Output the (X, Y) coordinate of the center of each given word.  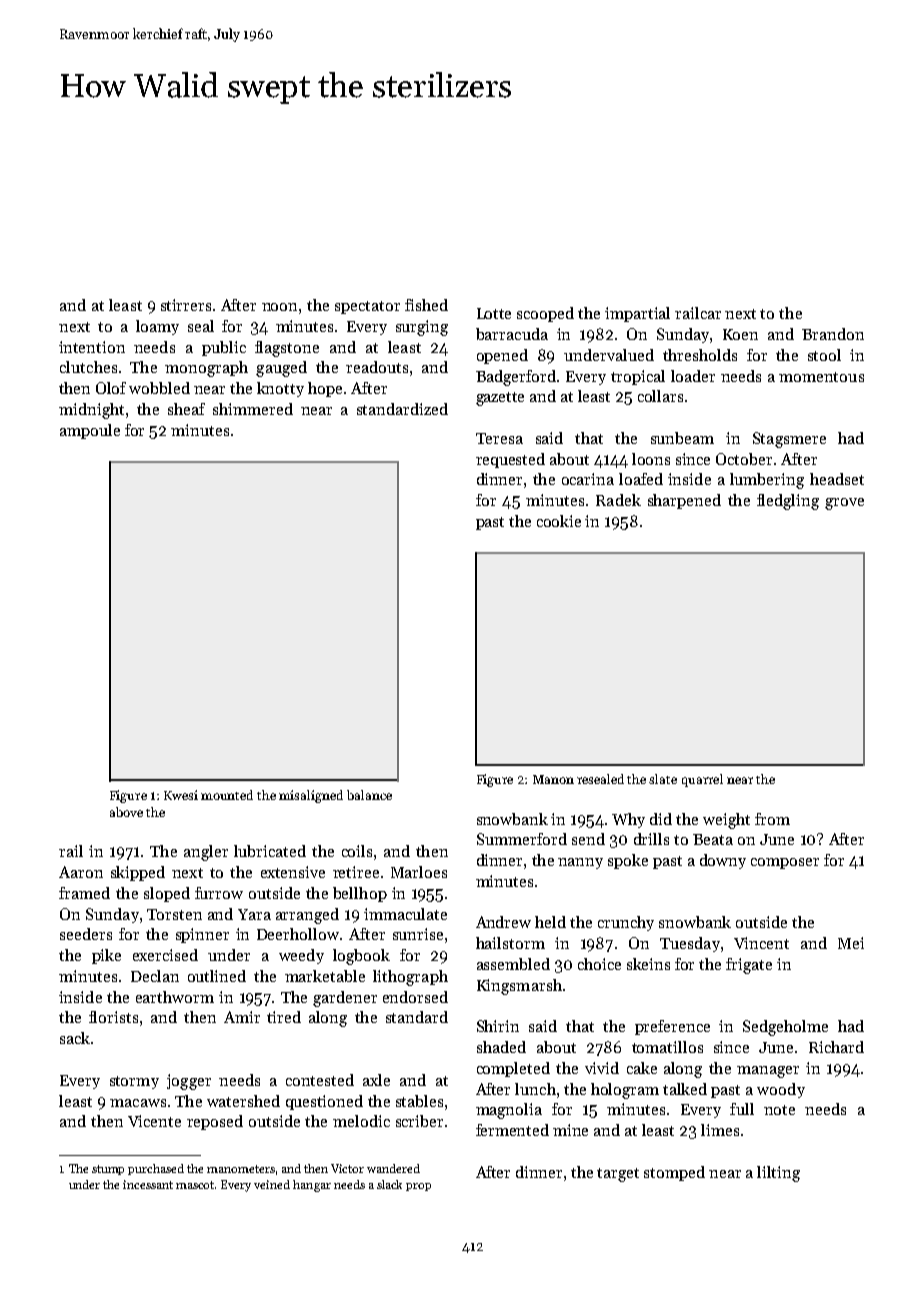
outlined (217, 976)
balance (369, 795)
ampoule (90, 431)
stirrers (186, 305)
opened (502, 356)
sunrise (418, 934)
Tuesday (690, 944)
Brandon (833, 334)
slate (663, 779)
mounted (227, 795)
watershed (243, 1101)
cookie (559, 521)
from (772, 819)
